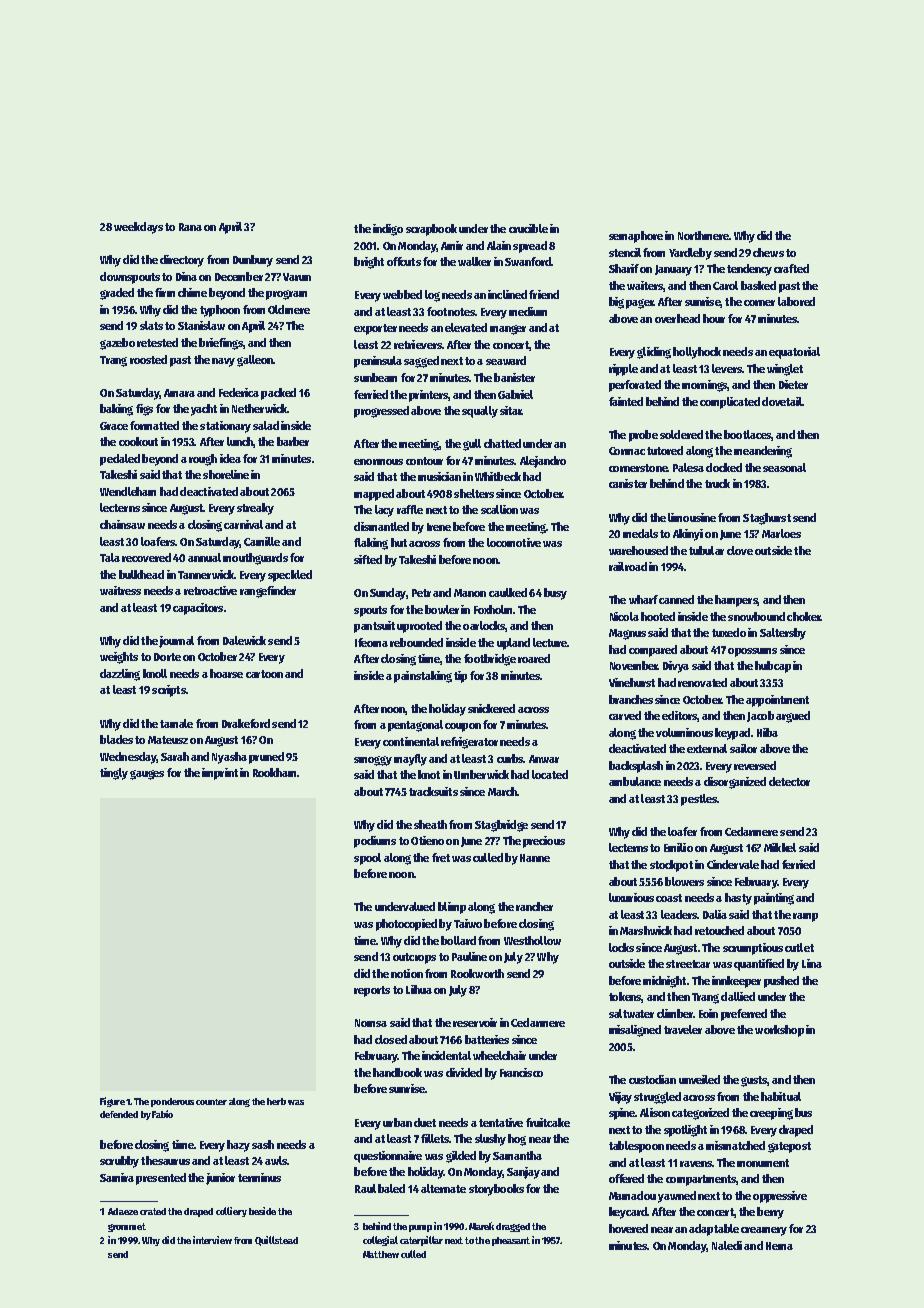 This screenshot has height=1308, width=924. I want to click on lecture, so click(550, 642).
